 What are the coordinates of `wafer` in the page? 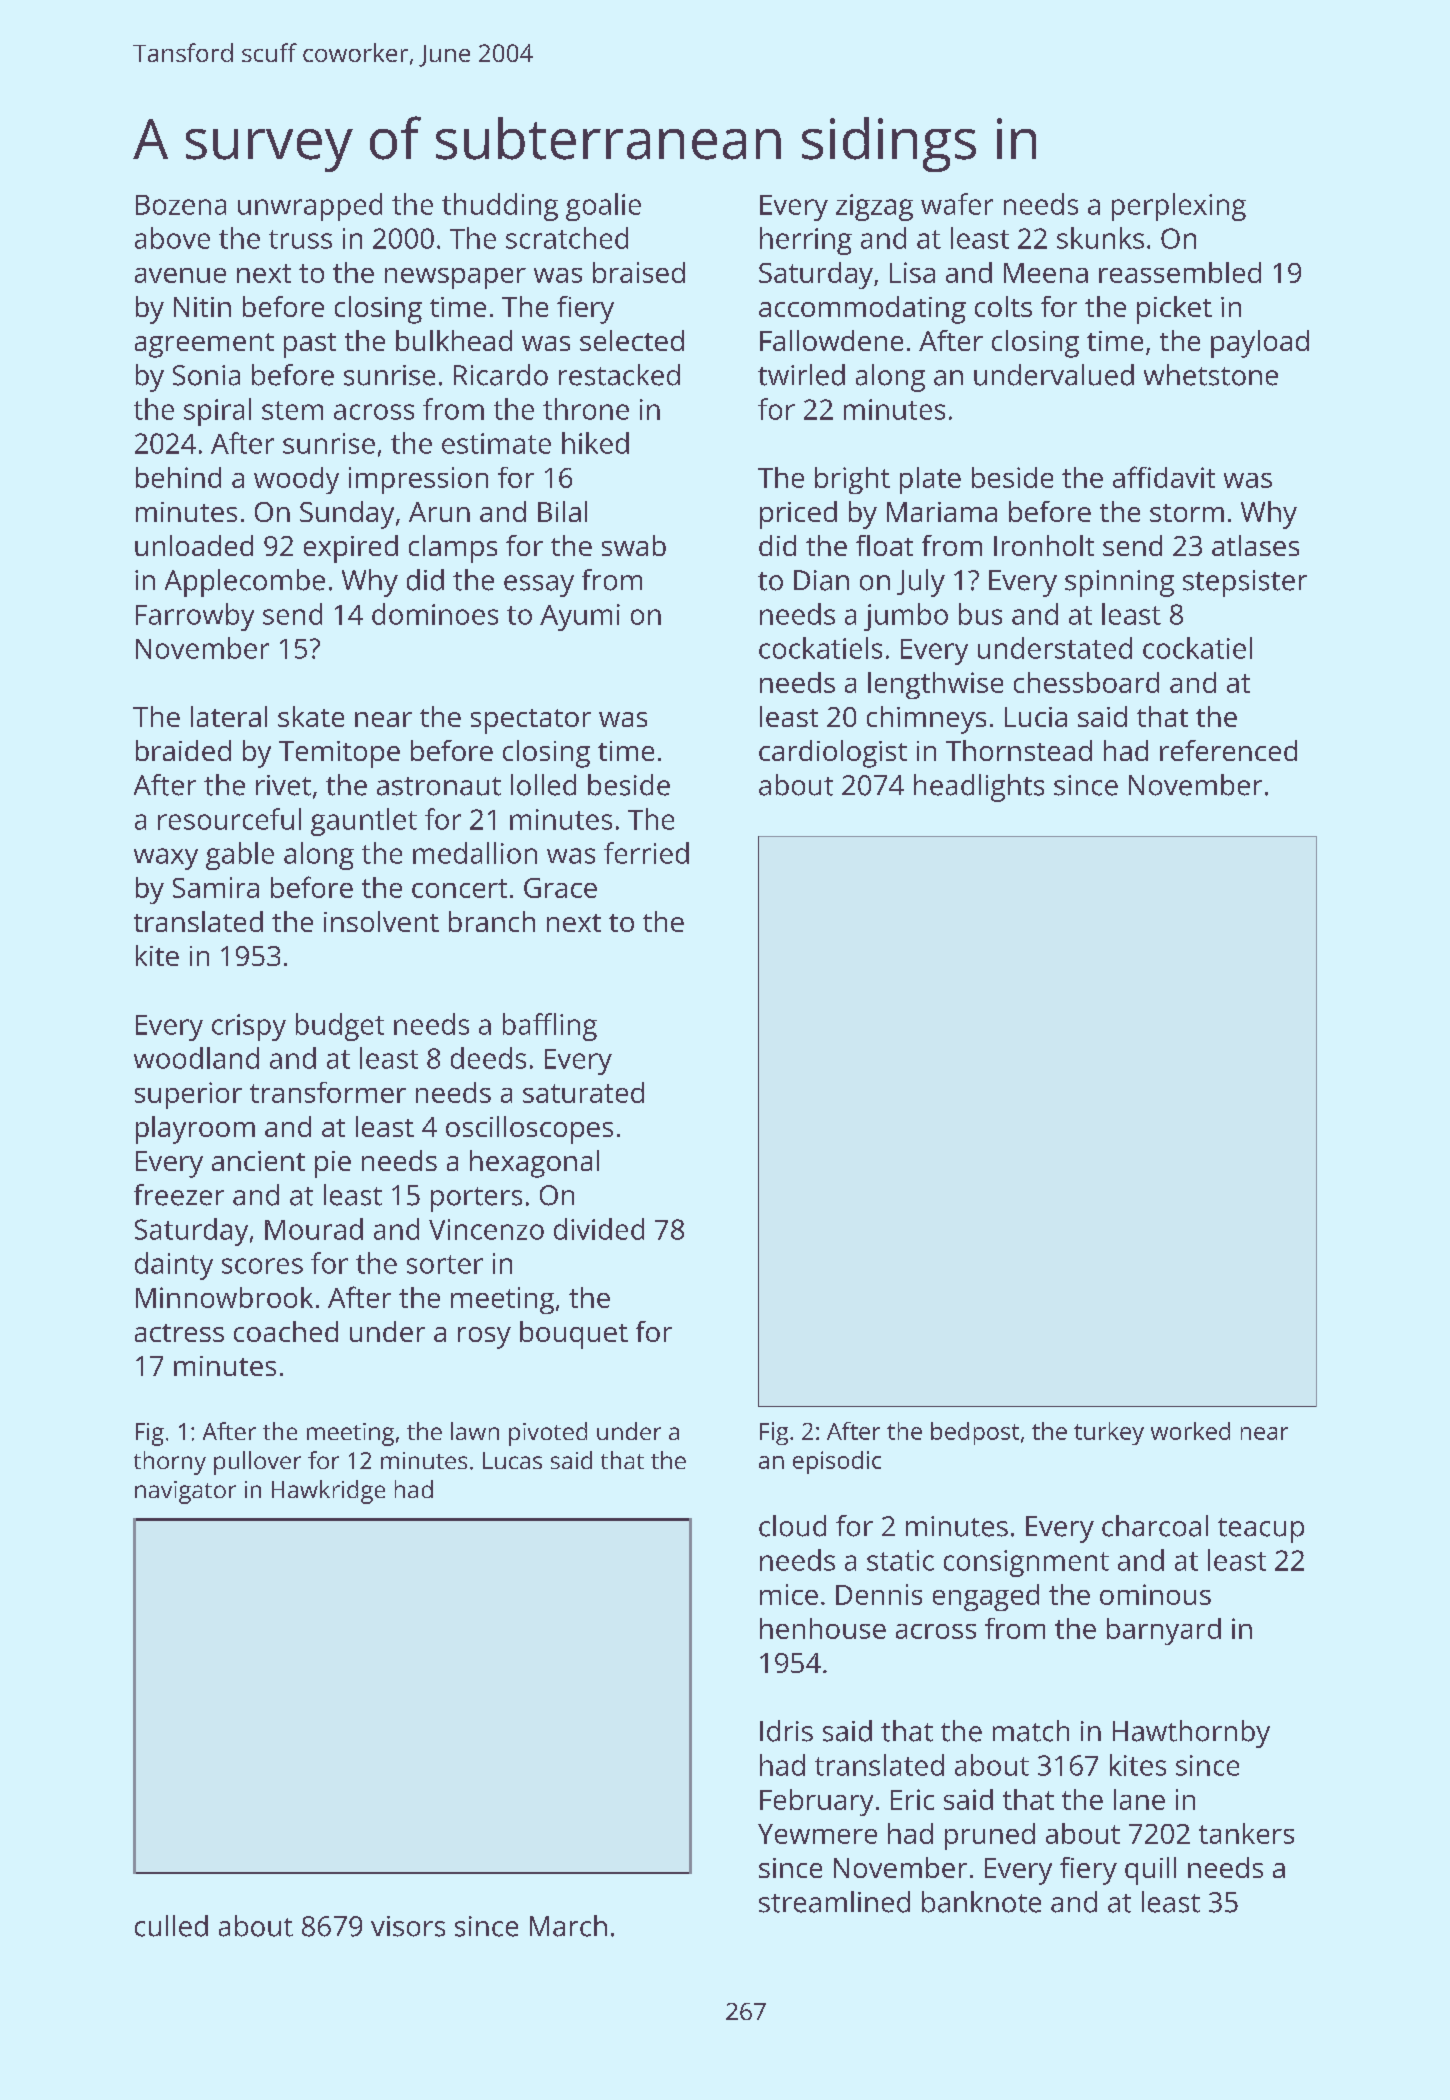 It's located at (957, 204).
